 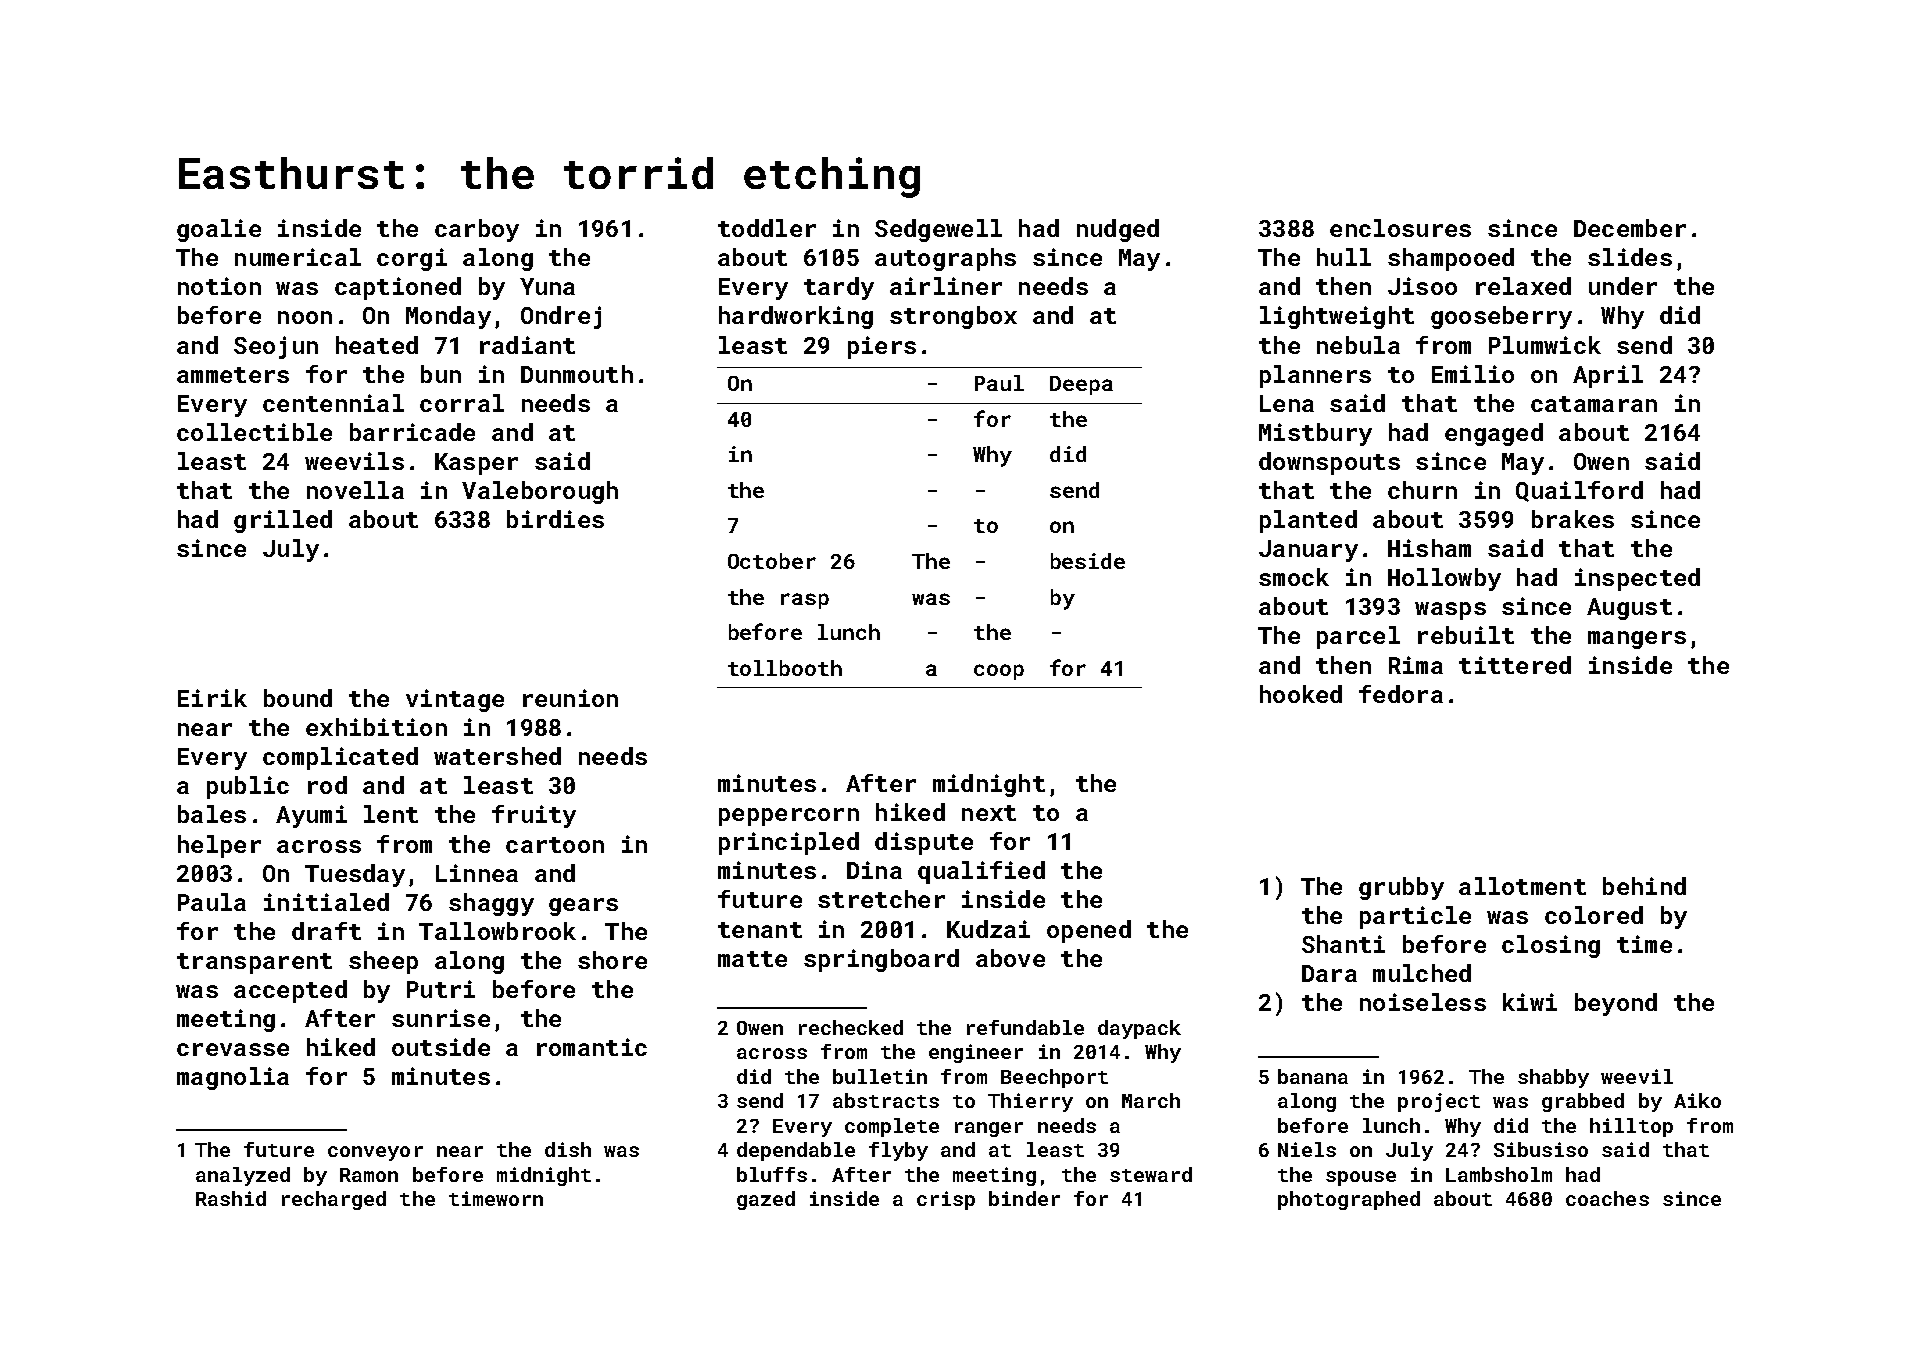 What do you see at coordinates (1118, 230) in the screenshot?
I see `nudged` at bounding box center [1118, 230].
